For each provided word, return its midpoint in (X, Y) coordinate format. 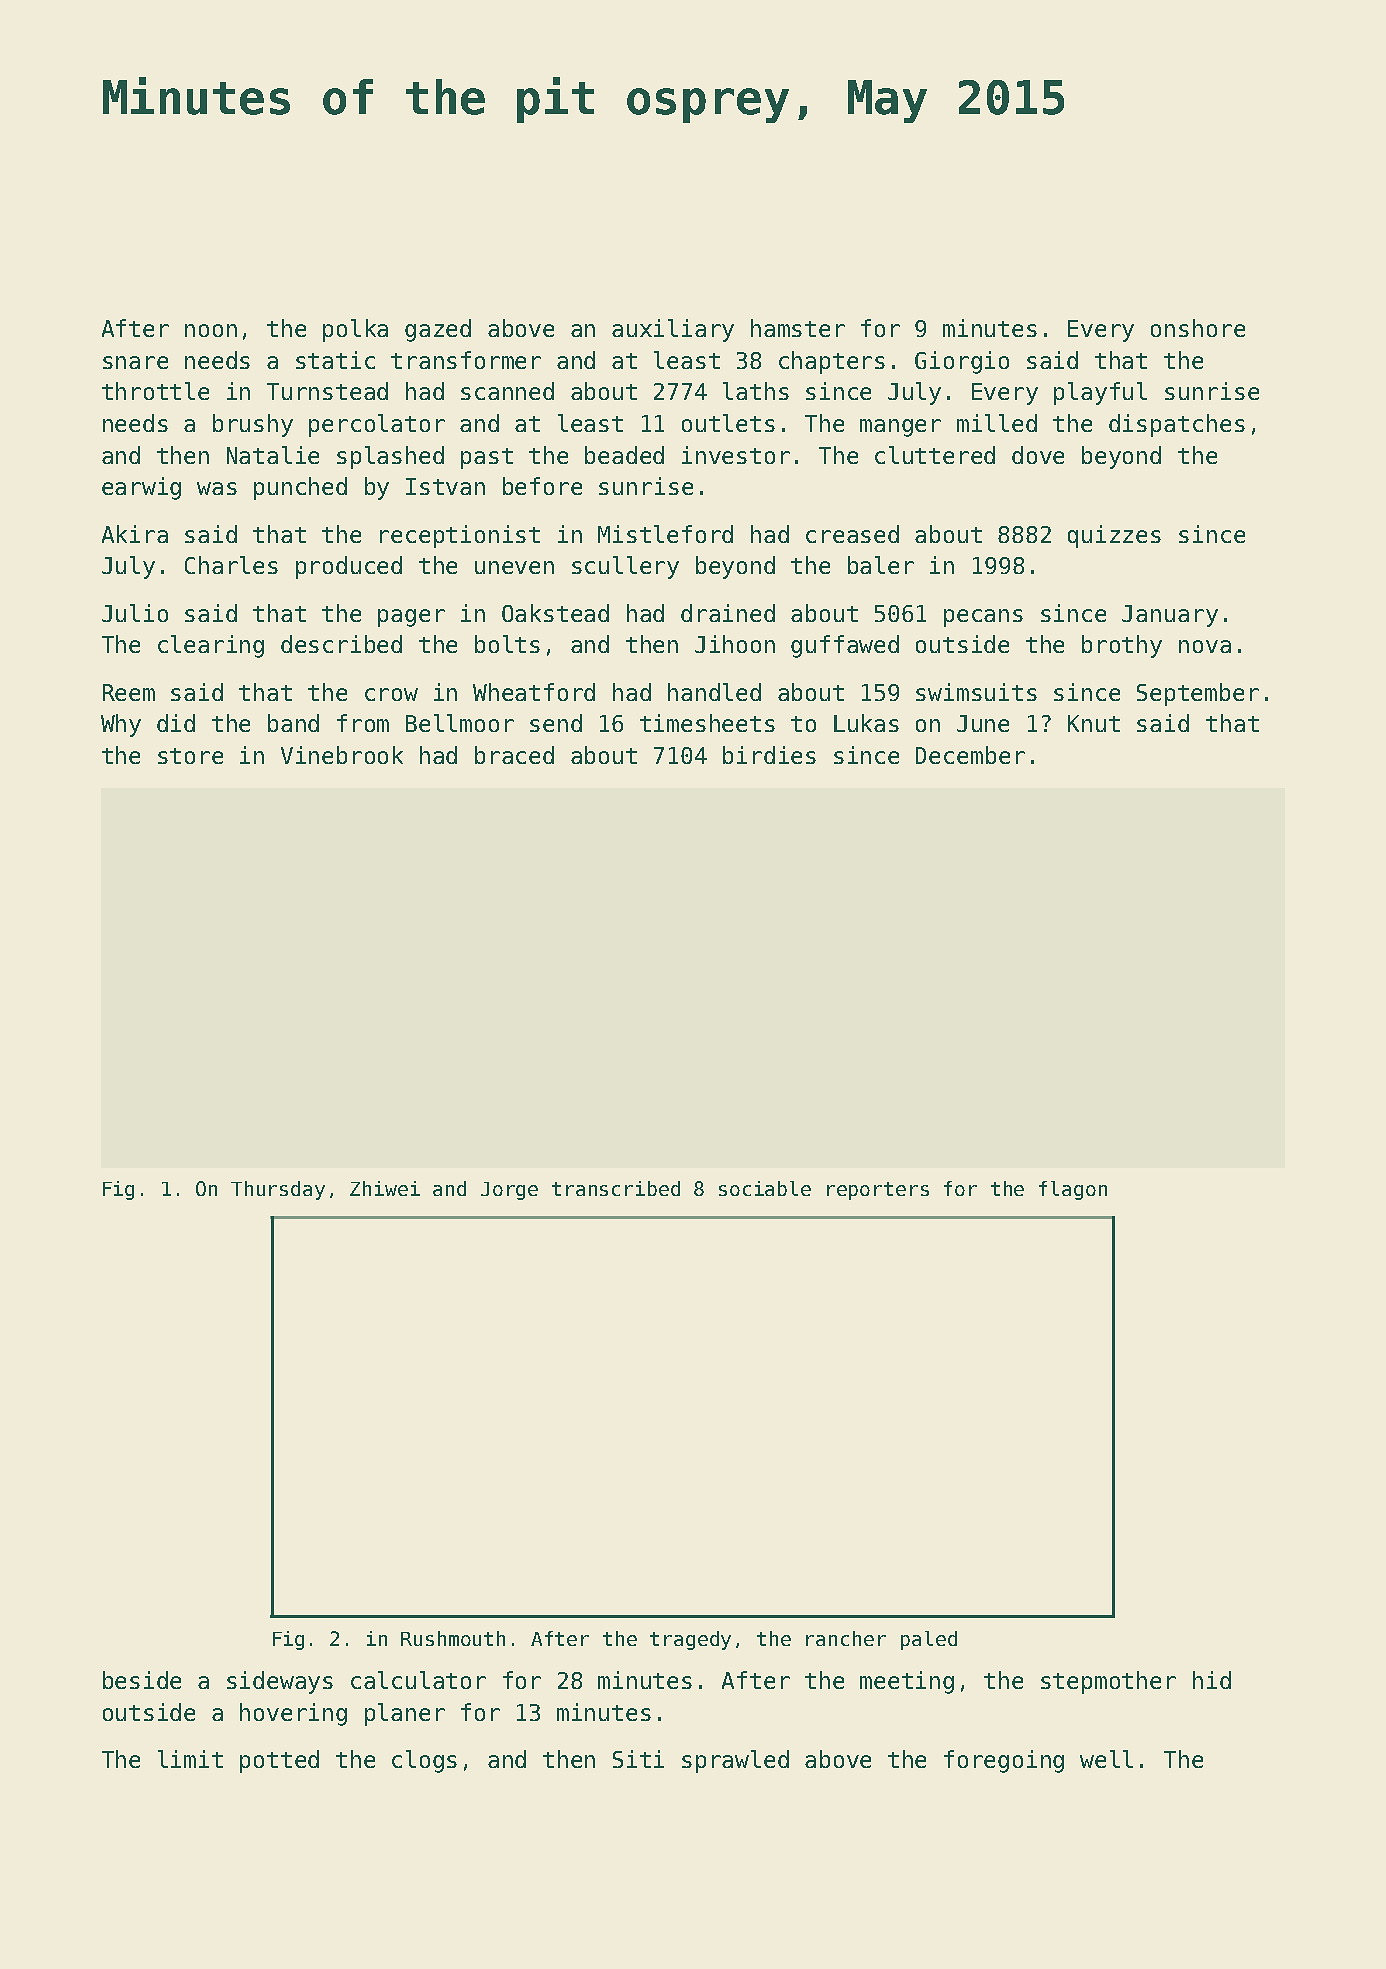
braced (514, 755)
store (190, 756)
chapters (832, 362)
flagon (1073, 1190)
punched (300, 488)
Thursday (278, 1190)
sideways (280, 1682)
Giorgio (962, 362)
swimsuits (976, 692)
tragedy (690, 1640)
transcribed (616, 1188)
